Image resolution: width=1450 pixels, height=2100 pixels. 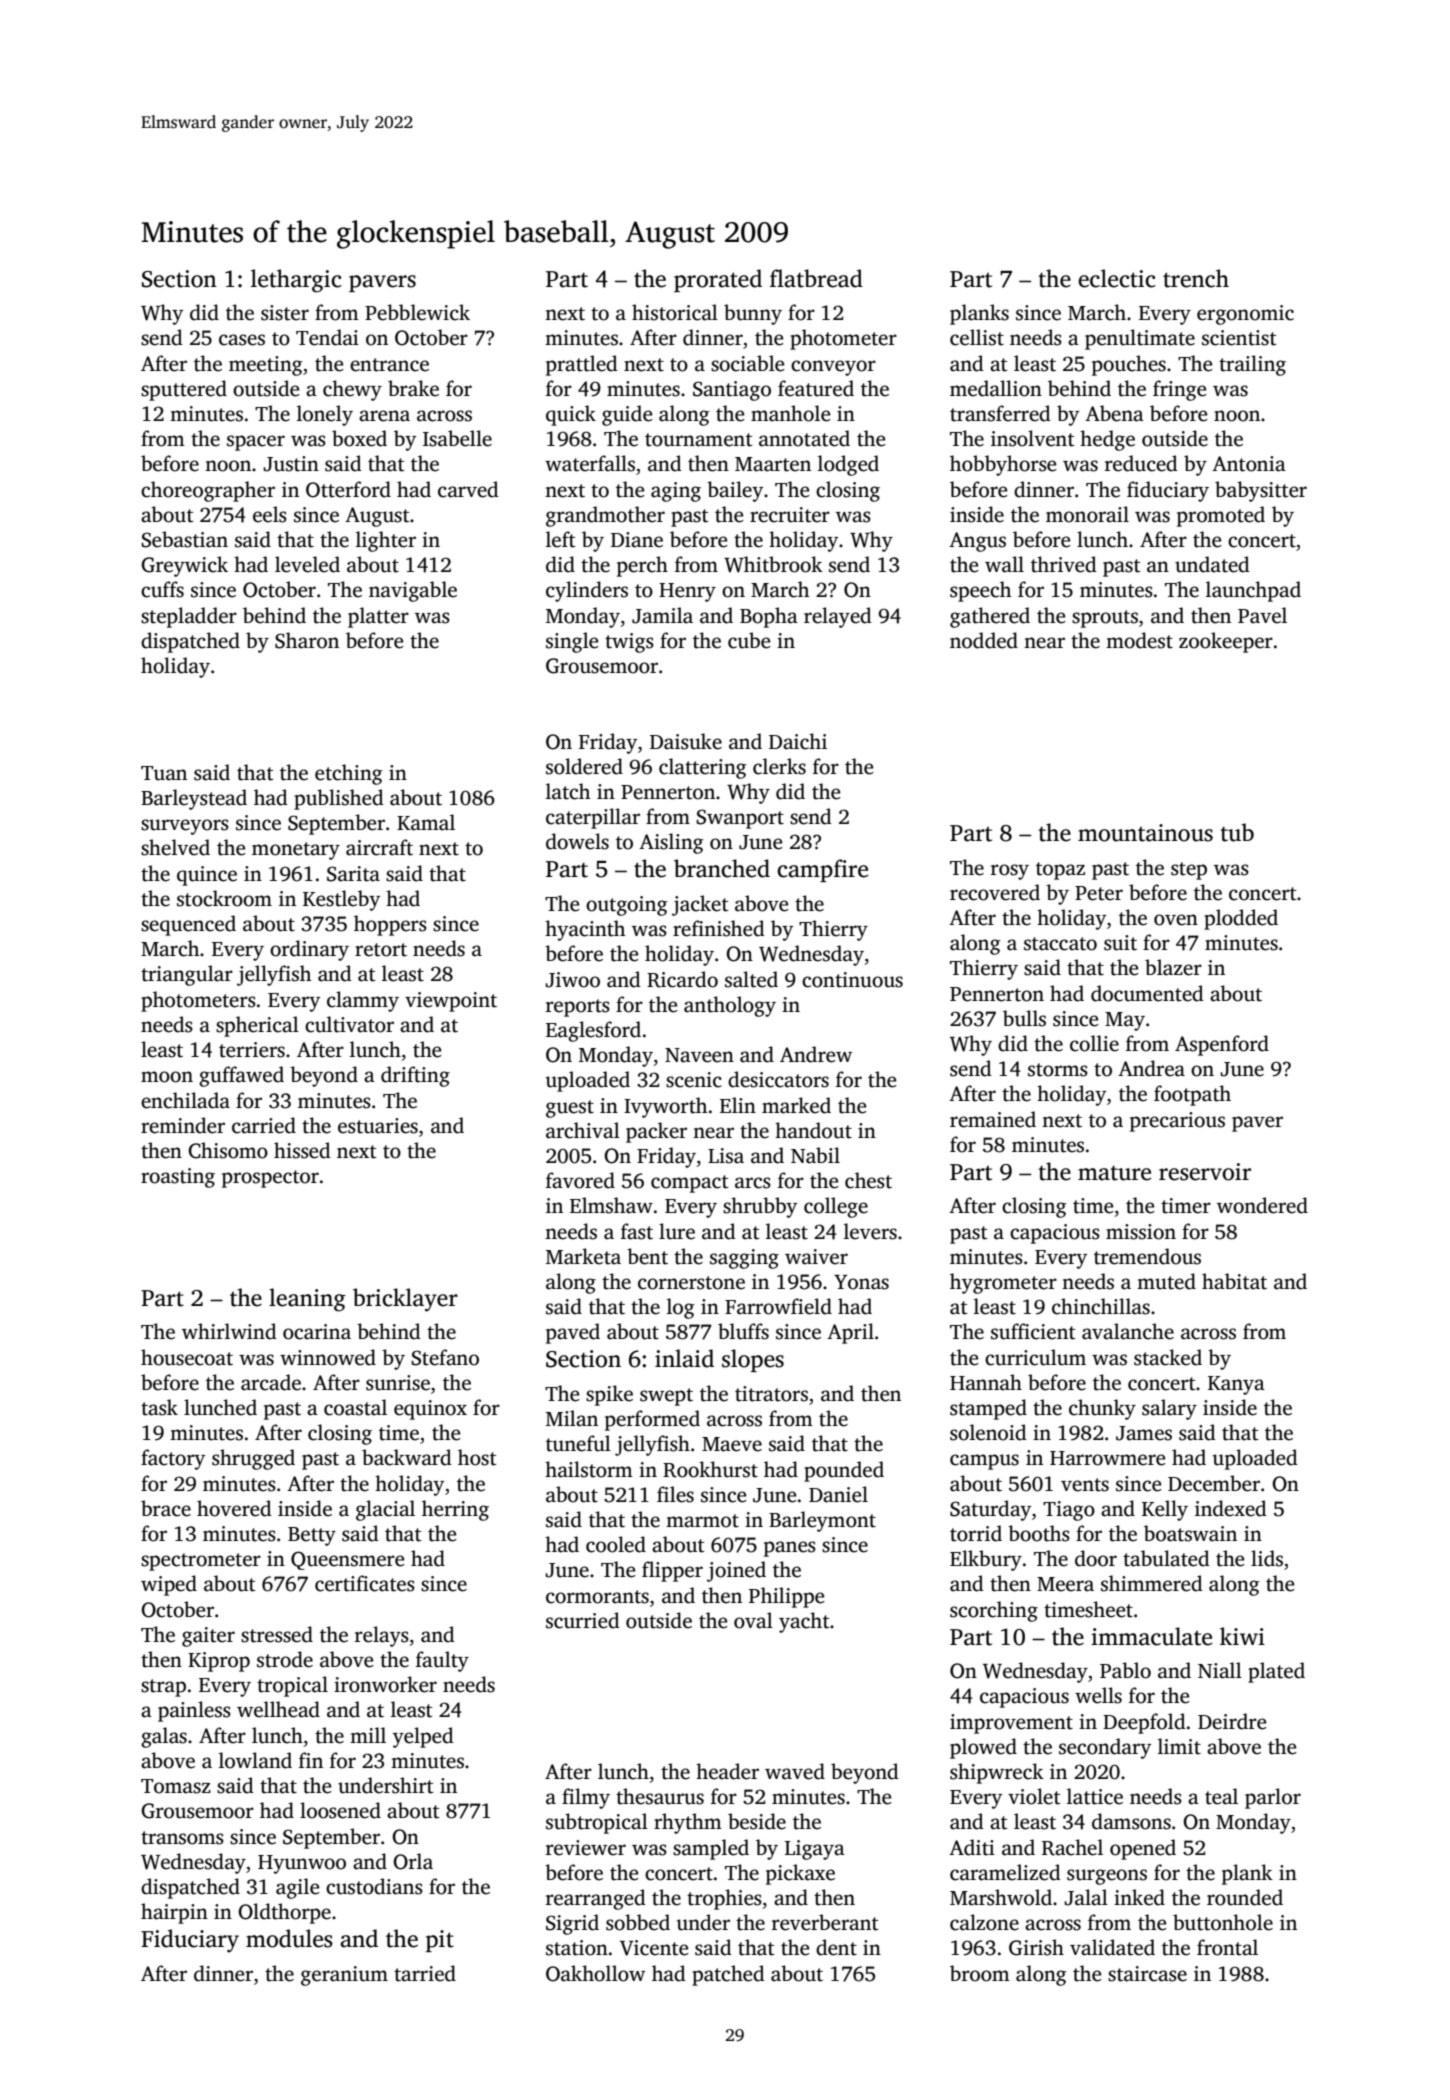 I want to click on flatbread, so click(x=816, y=278).
